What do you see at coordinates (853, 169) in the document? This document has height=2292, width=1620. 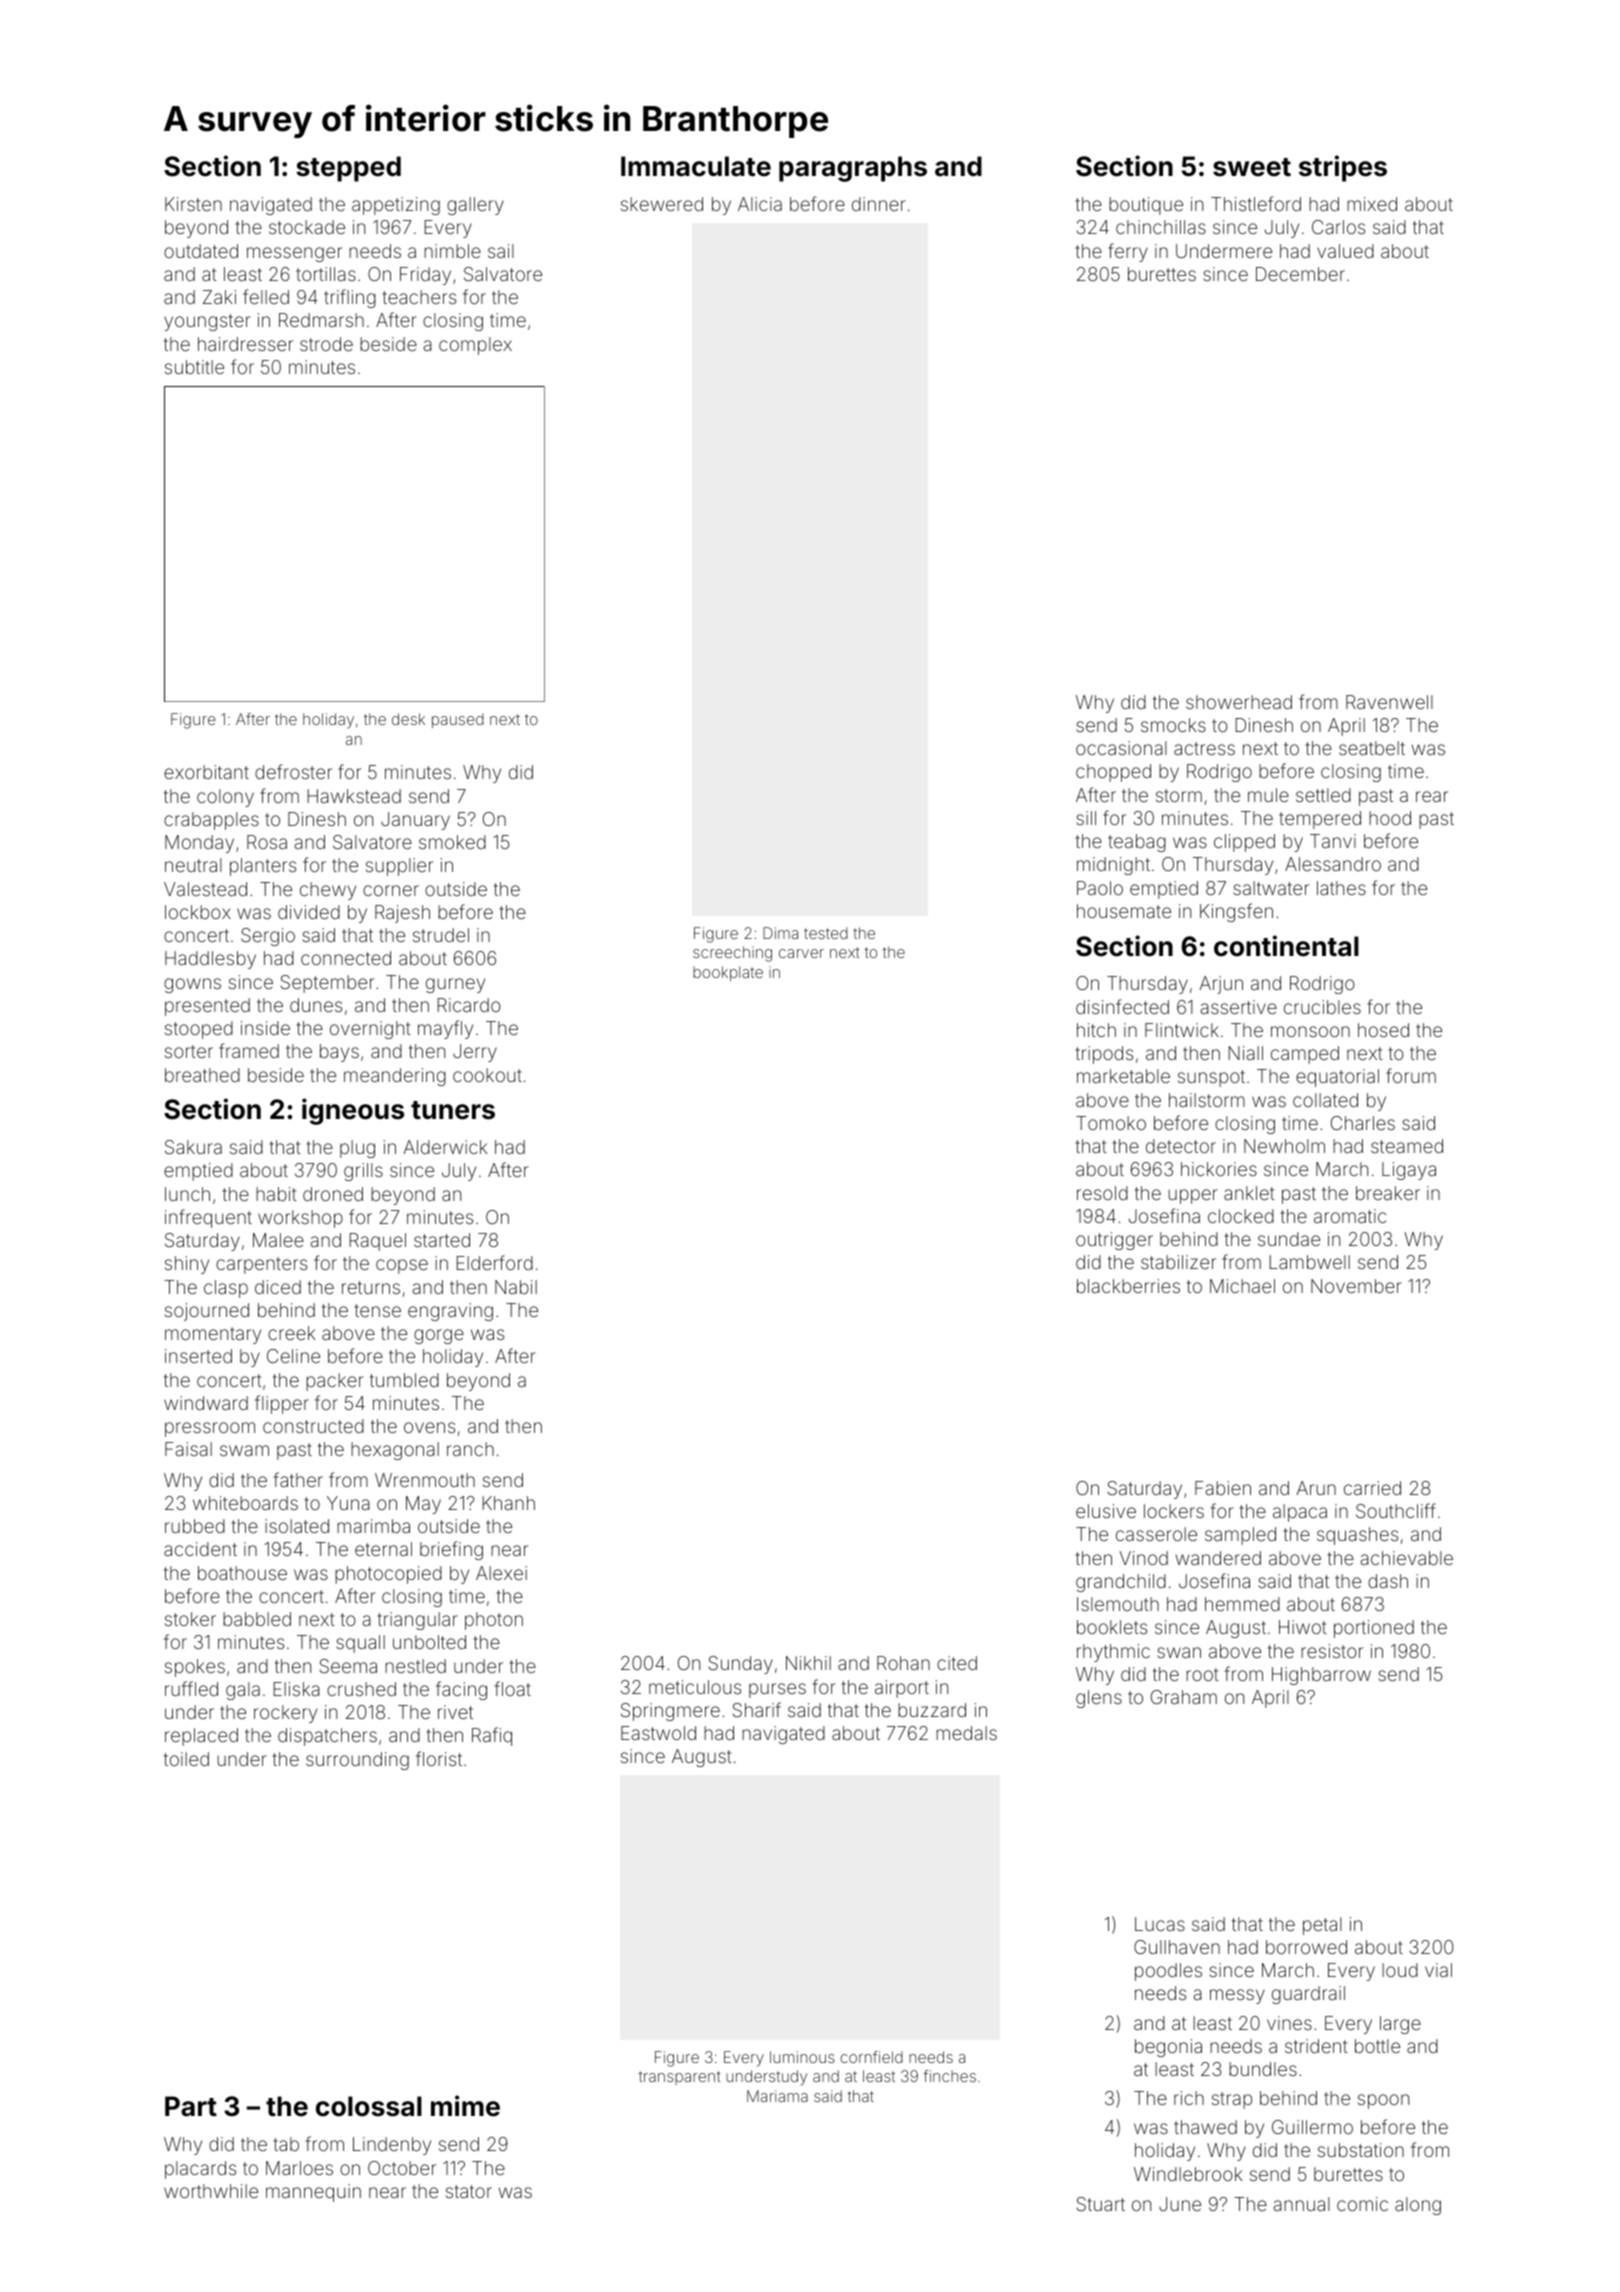 I see `paragraphs` at bounding box center [853, 169].
